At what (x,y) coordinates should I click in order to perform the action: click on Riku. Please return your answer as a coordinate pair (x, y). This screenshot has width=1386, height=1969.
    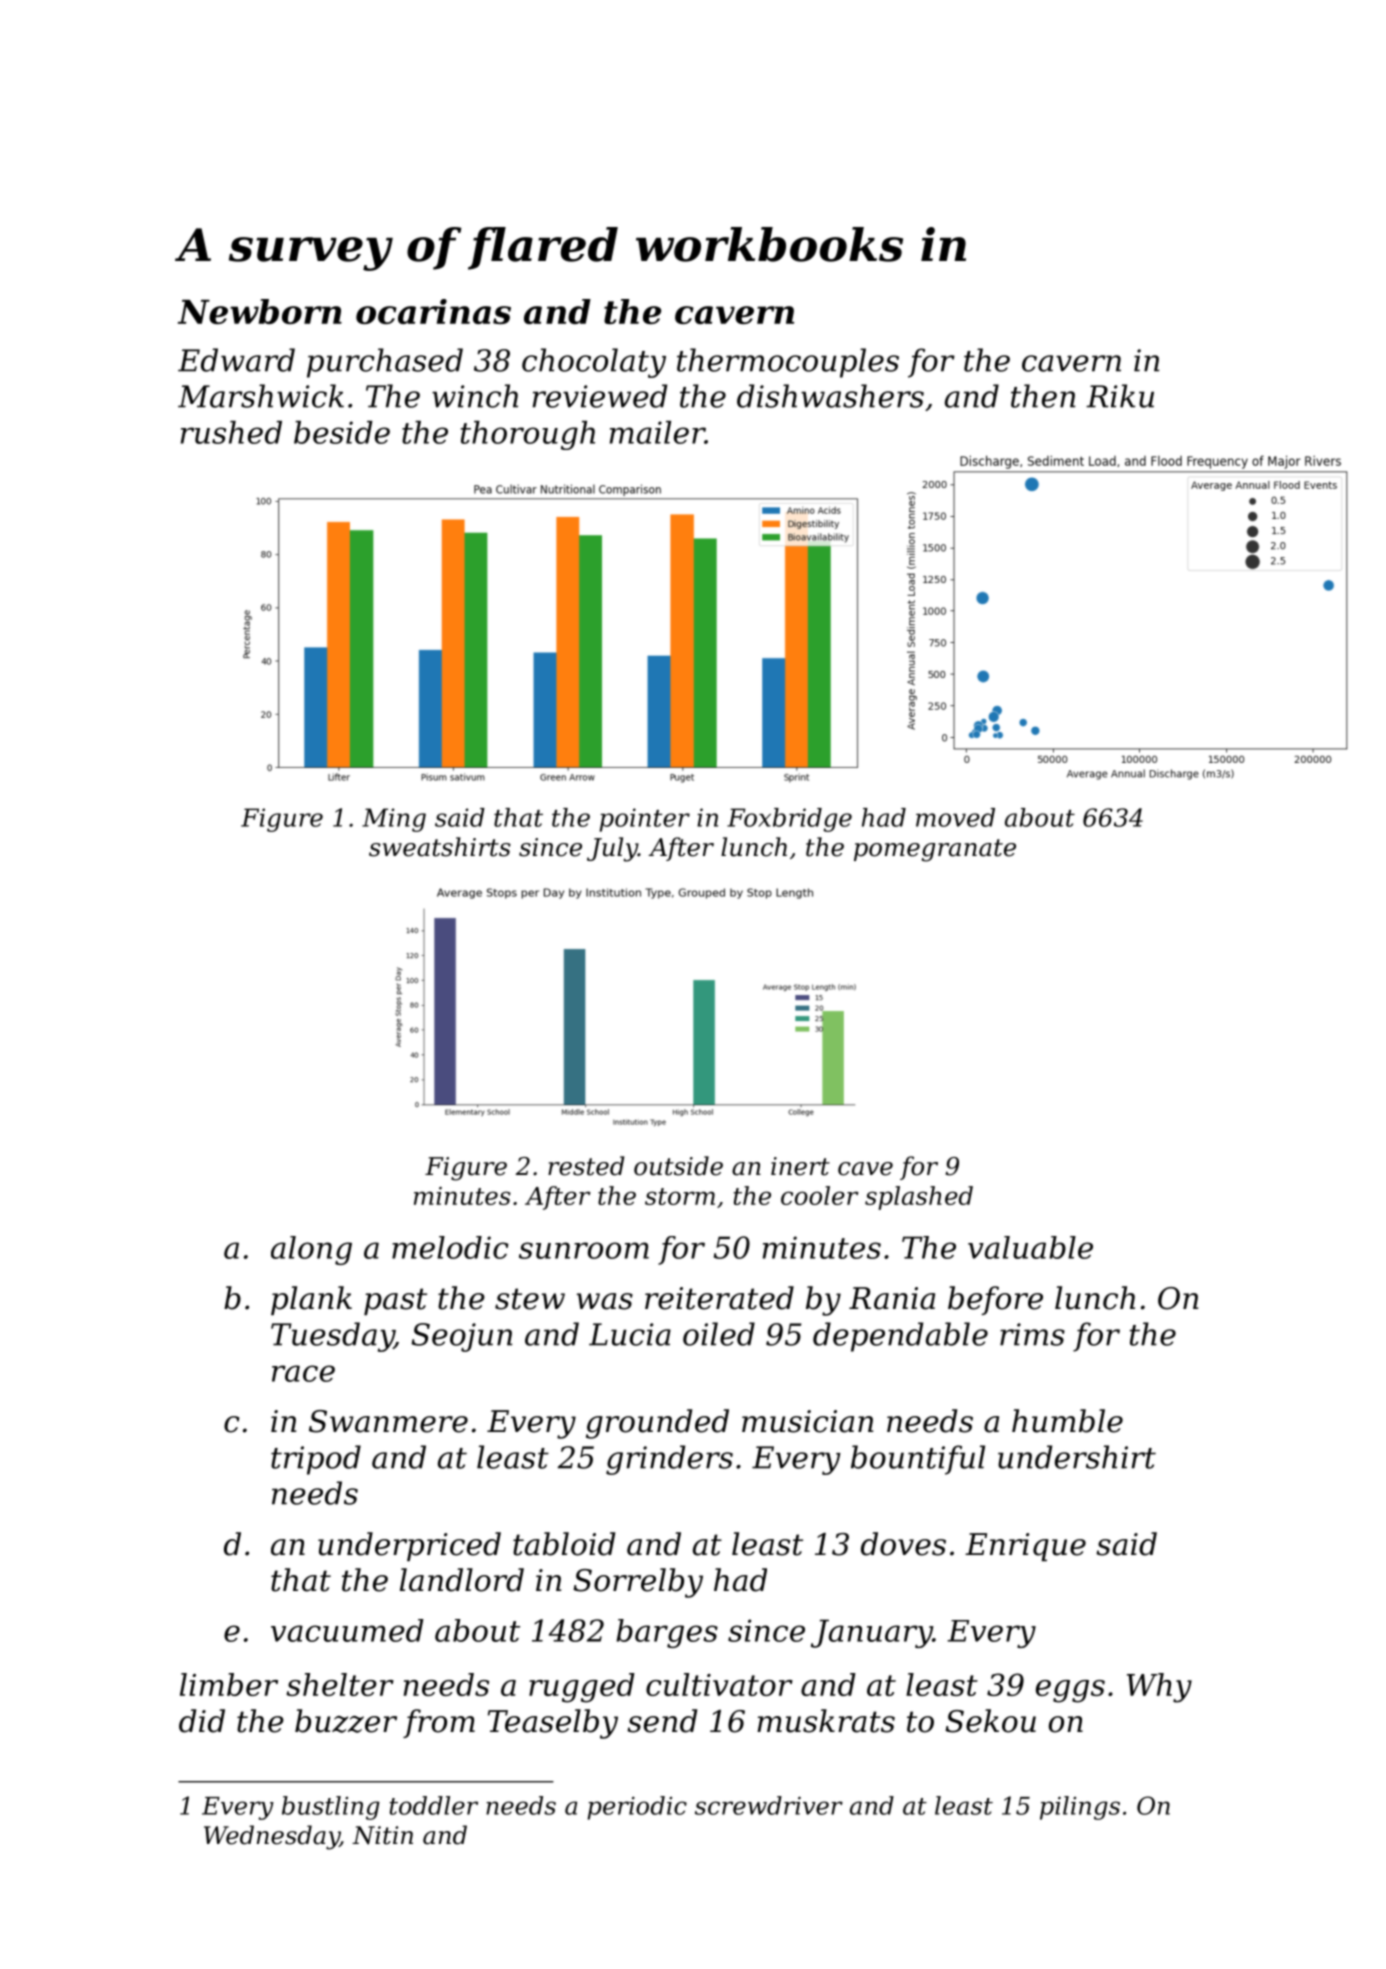
    Looking at the image, I should click on (1120, 396).
